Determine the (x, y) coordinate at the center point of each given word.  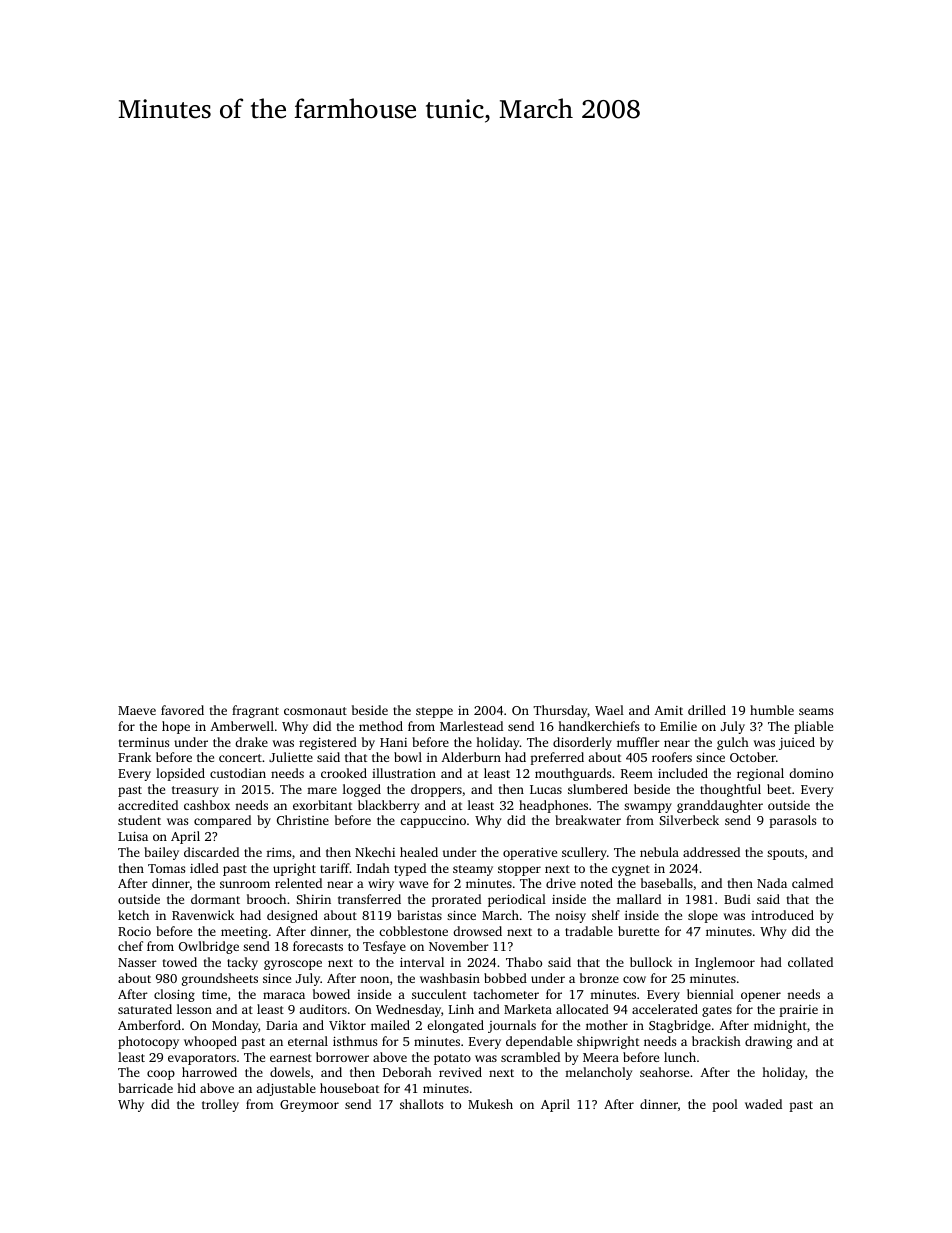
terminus (144, 742)
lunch (680, 1057)
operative (530, 854)
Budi (737, 899)
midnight (780, 1026)
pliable (813, 727)
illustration (404, 773)
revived (460, 1072)
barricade (145, 1088)
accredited (148, 805)
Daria (282, 1025)
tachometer (506, 994)
